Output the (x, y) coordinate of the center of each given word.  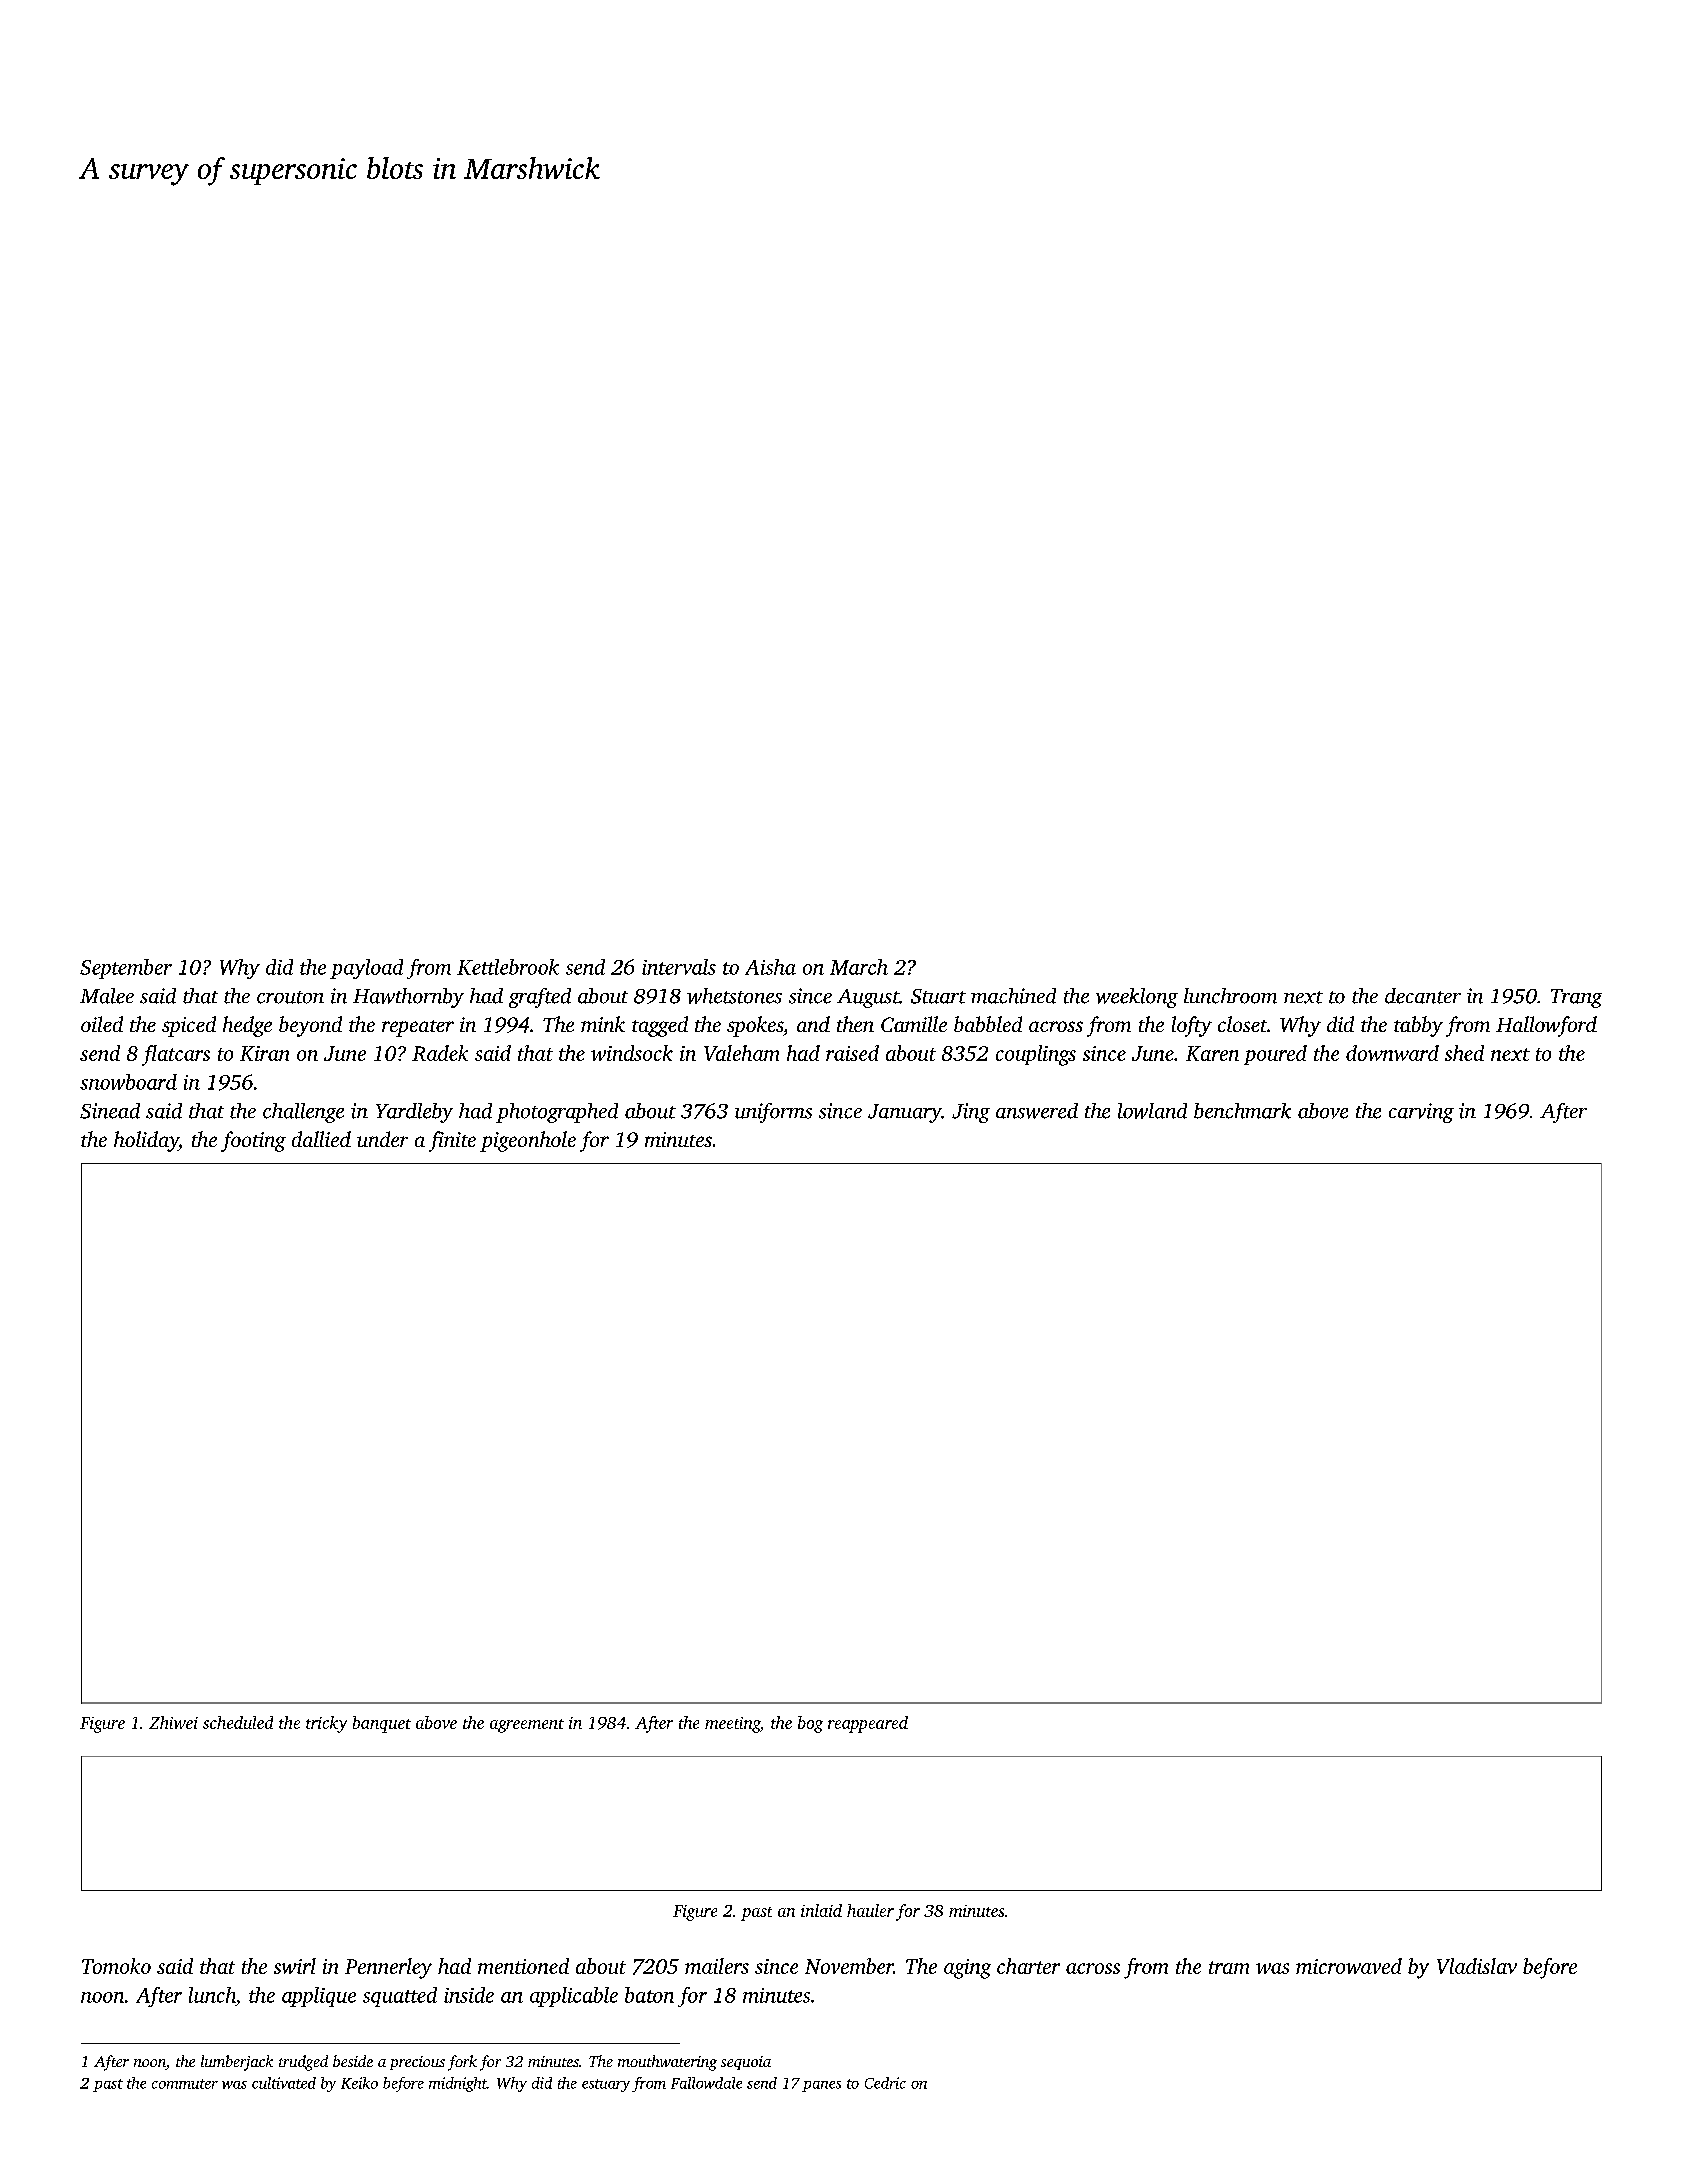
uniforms (773, 1113)
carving (1421, 1113)
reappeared (868, 1724)
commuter (185, 2084)
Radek (440, 1053)
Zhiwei (173, 1722)
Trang (1576, 998)
